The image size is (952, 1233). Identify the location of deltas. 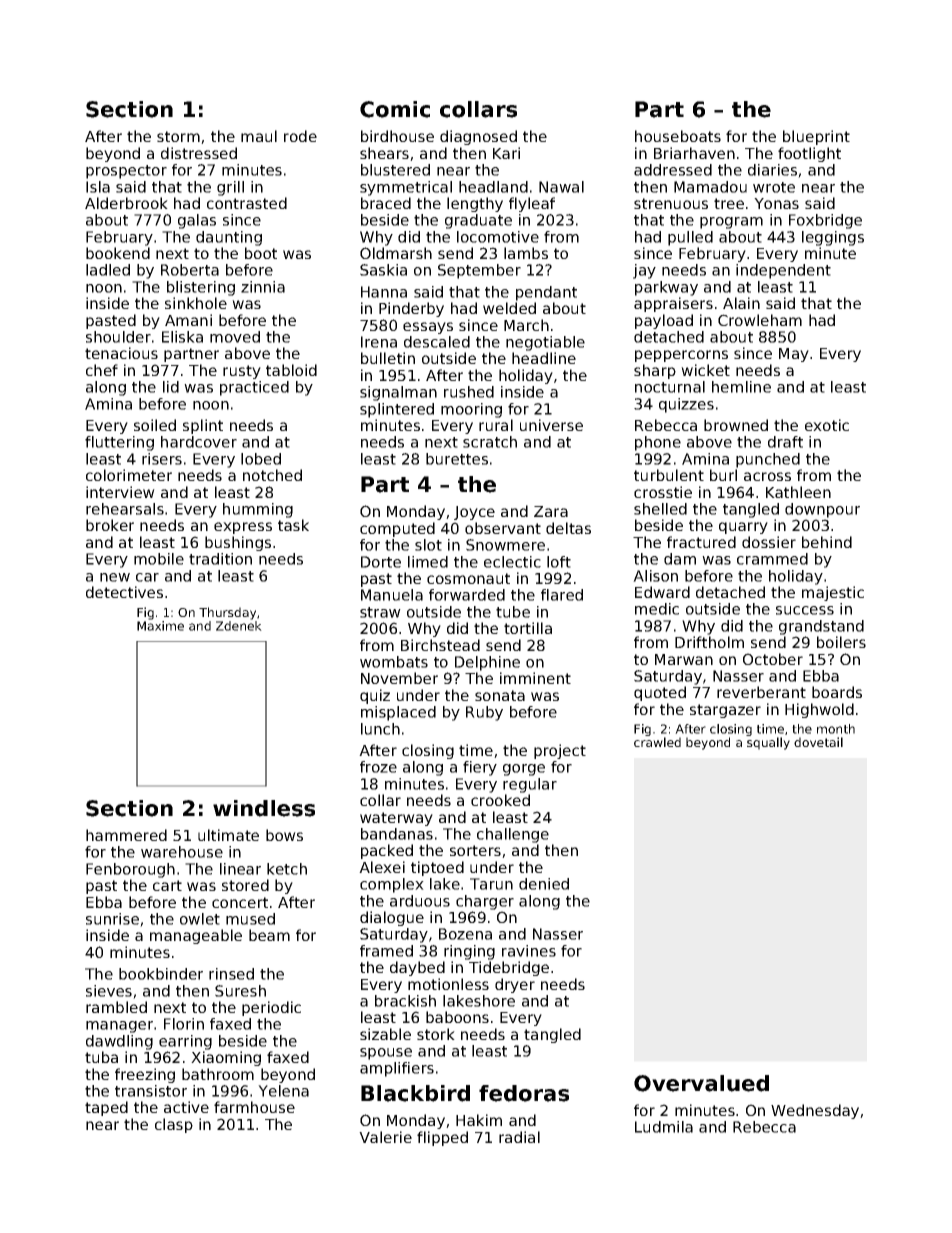
(568, 528).
